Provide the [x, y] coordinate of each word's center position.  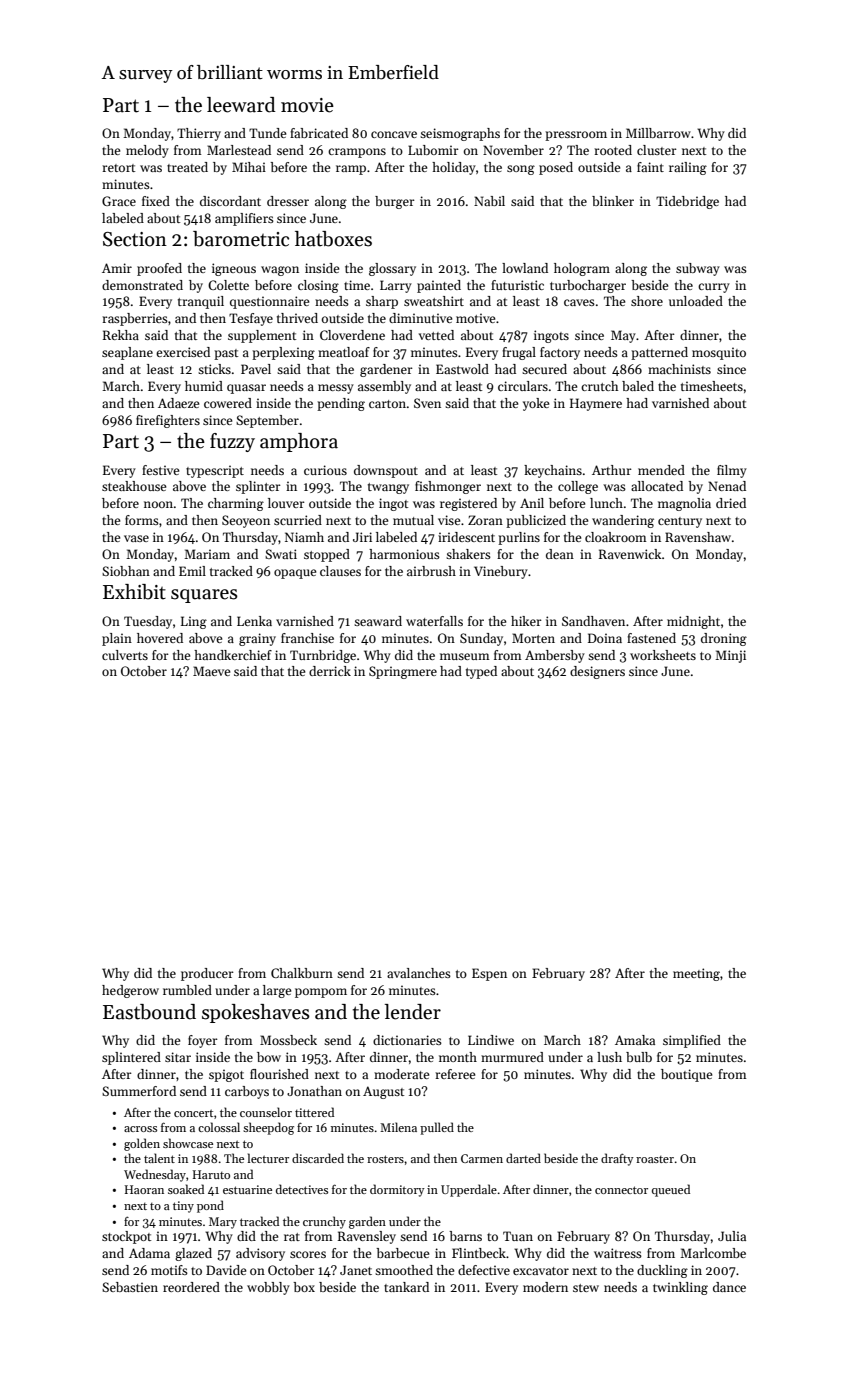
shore [647, 301]
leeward [241, 105]
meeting [696, 974]
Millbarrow [658, 133]
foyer [203, 1041]
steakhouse [134, 486]
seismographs [460, 134]
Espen [489, 974]
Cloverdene [352, 335]
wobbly [268, 1288]
